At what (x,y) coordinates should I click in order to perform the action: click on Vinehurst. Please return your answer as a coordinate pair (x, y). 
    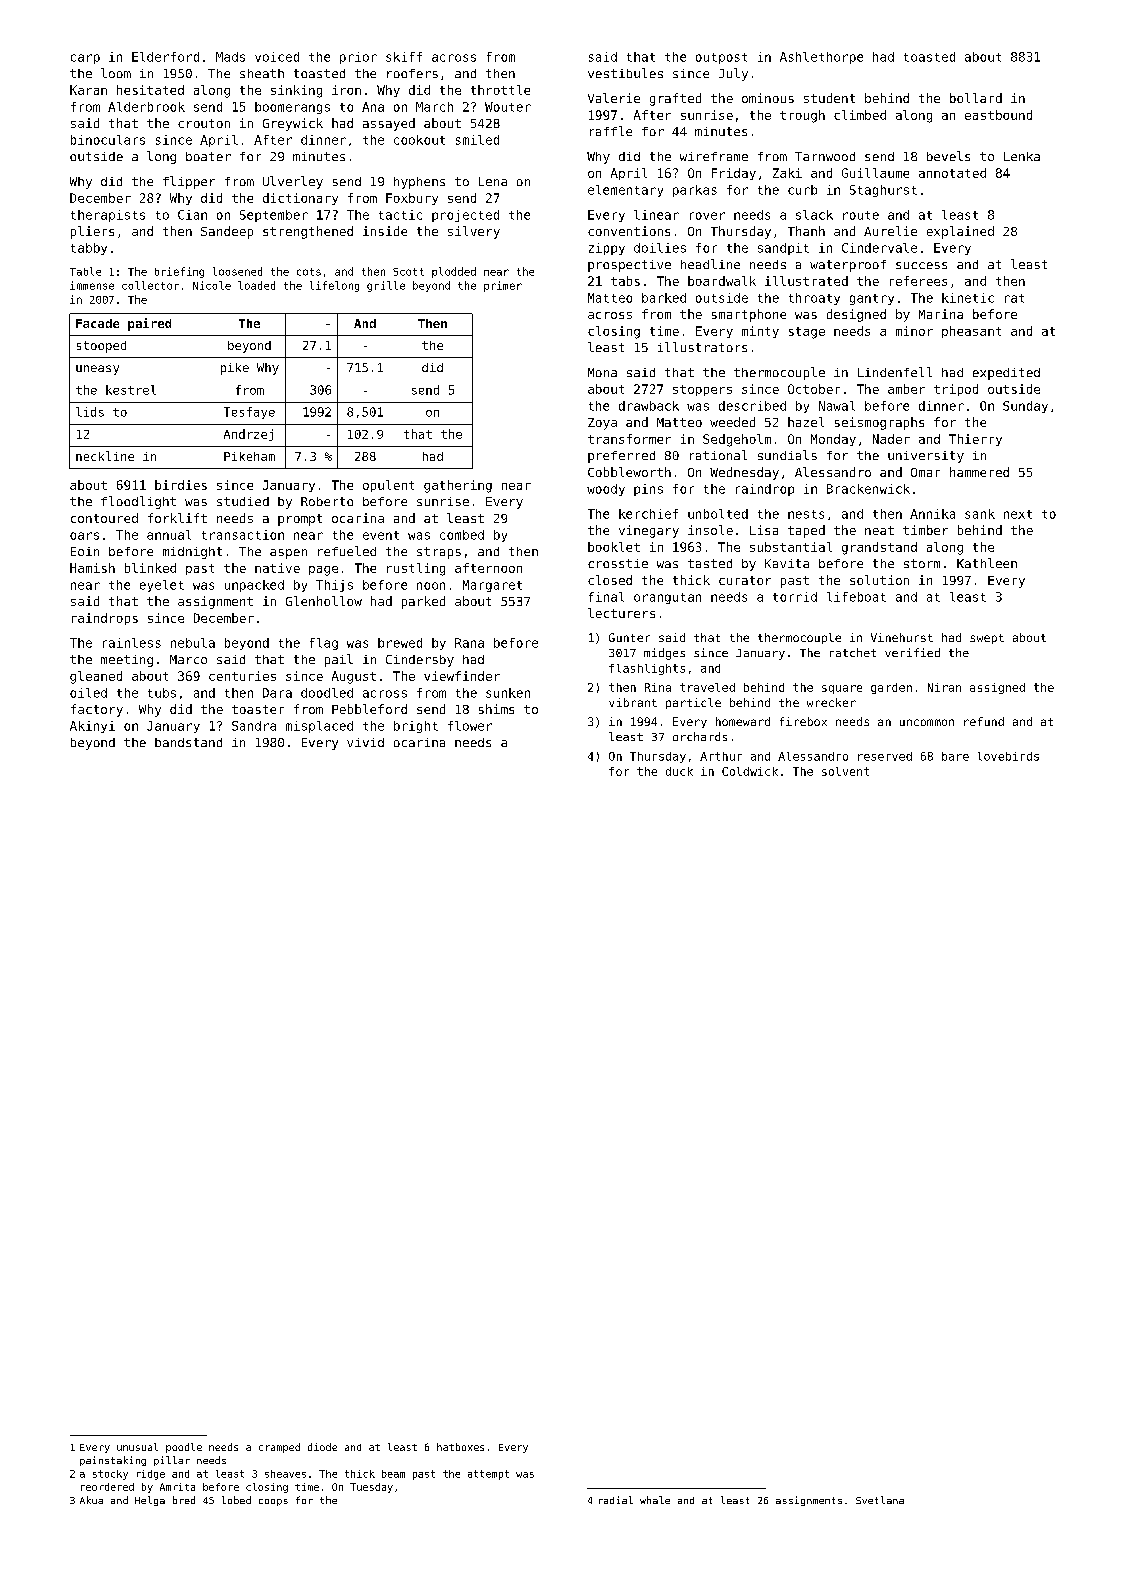
    Looking at the image, I should click on (902, 637).
